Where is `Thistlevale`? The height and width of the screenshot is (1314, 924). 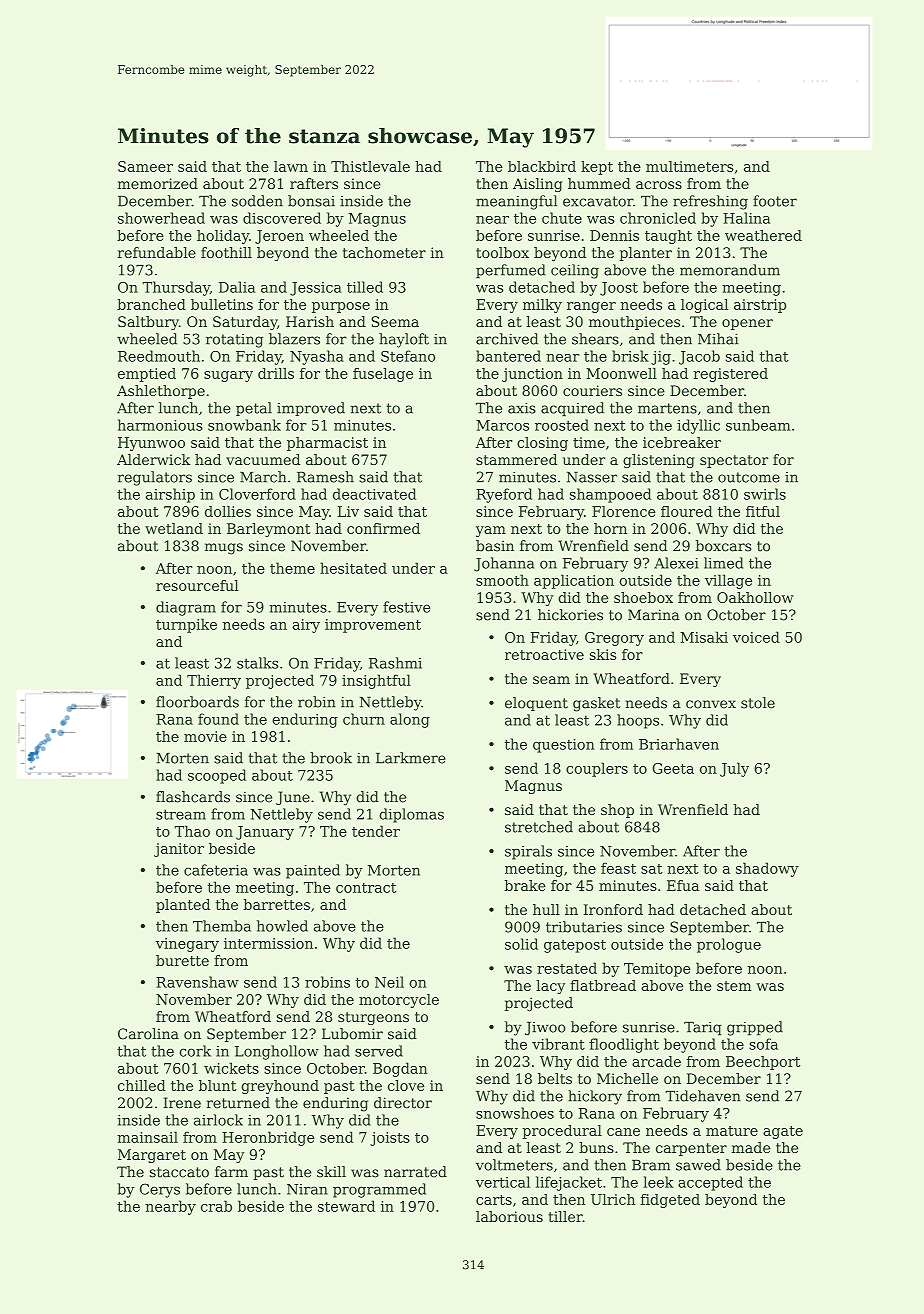
Thistlevale is located at coordinates (370, 166).
